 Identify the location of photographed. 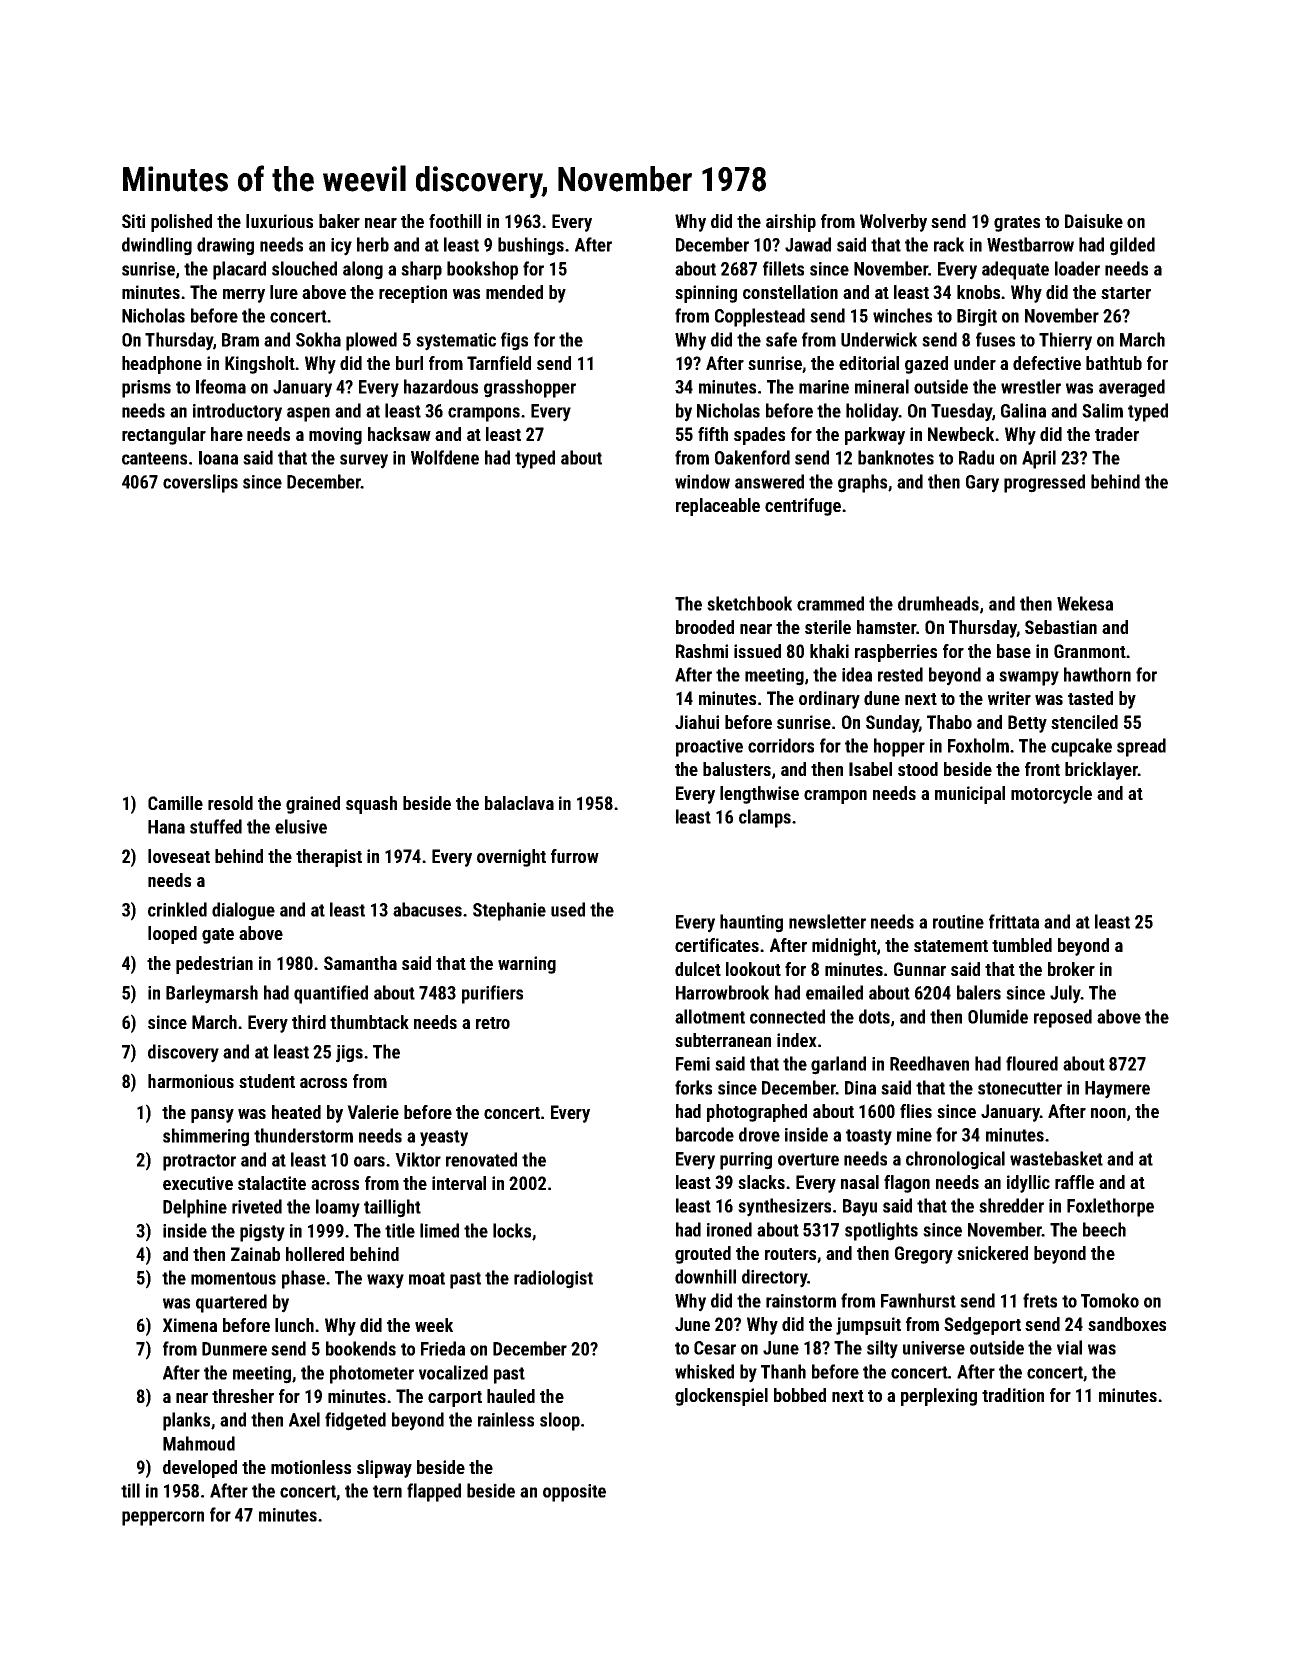
(757, 1113).
